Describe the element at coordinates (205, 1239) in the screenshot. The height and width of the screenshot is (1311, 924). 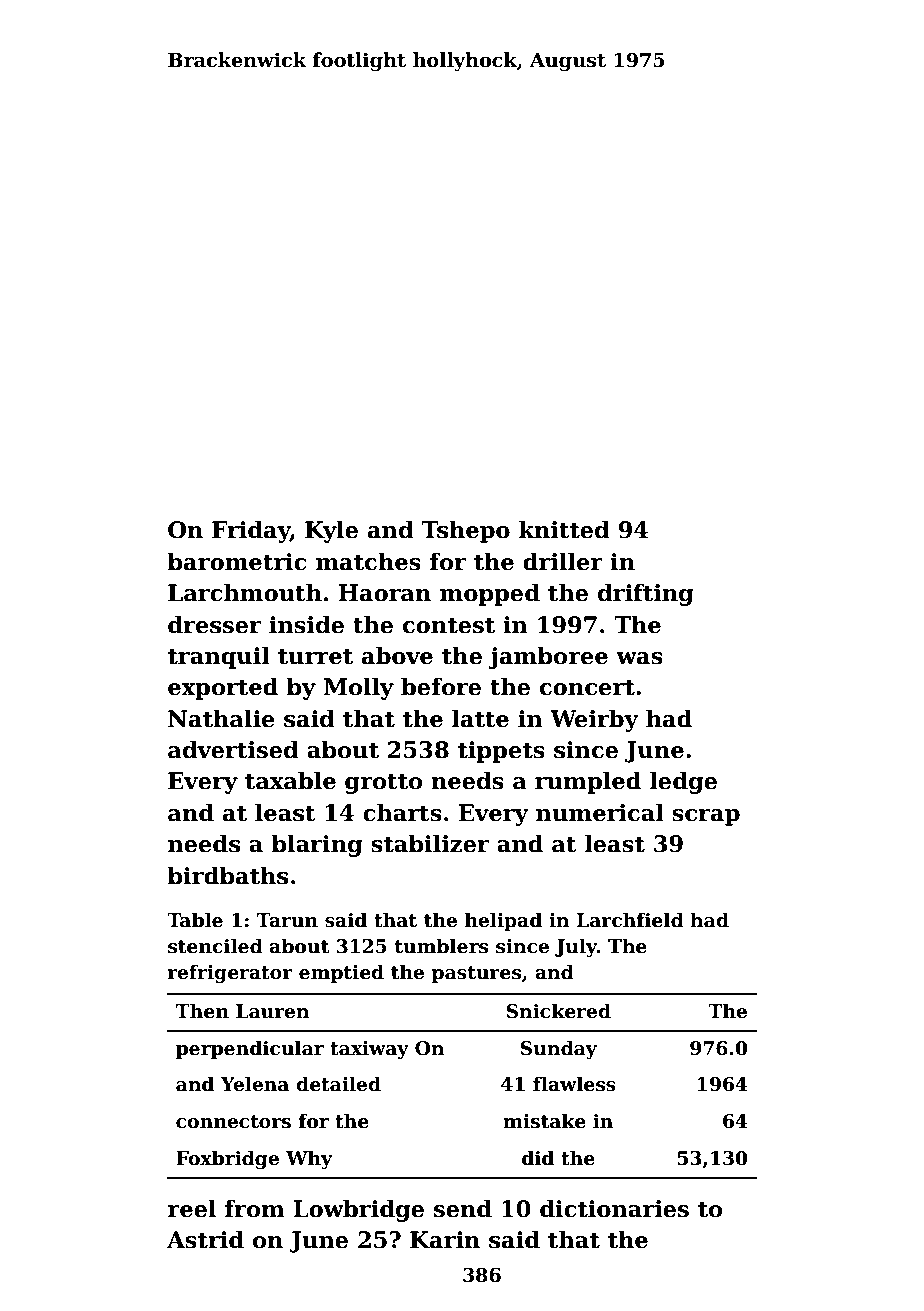
I see `Astrid` at that location.
